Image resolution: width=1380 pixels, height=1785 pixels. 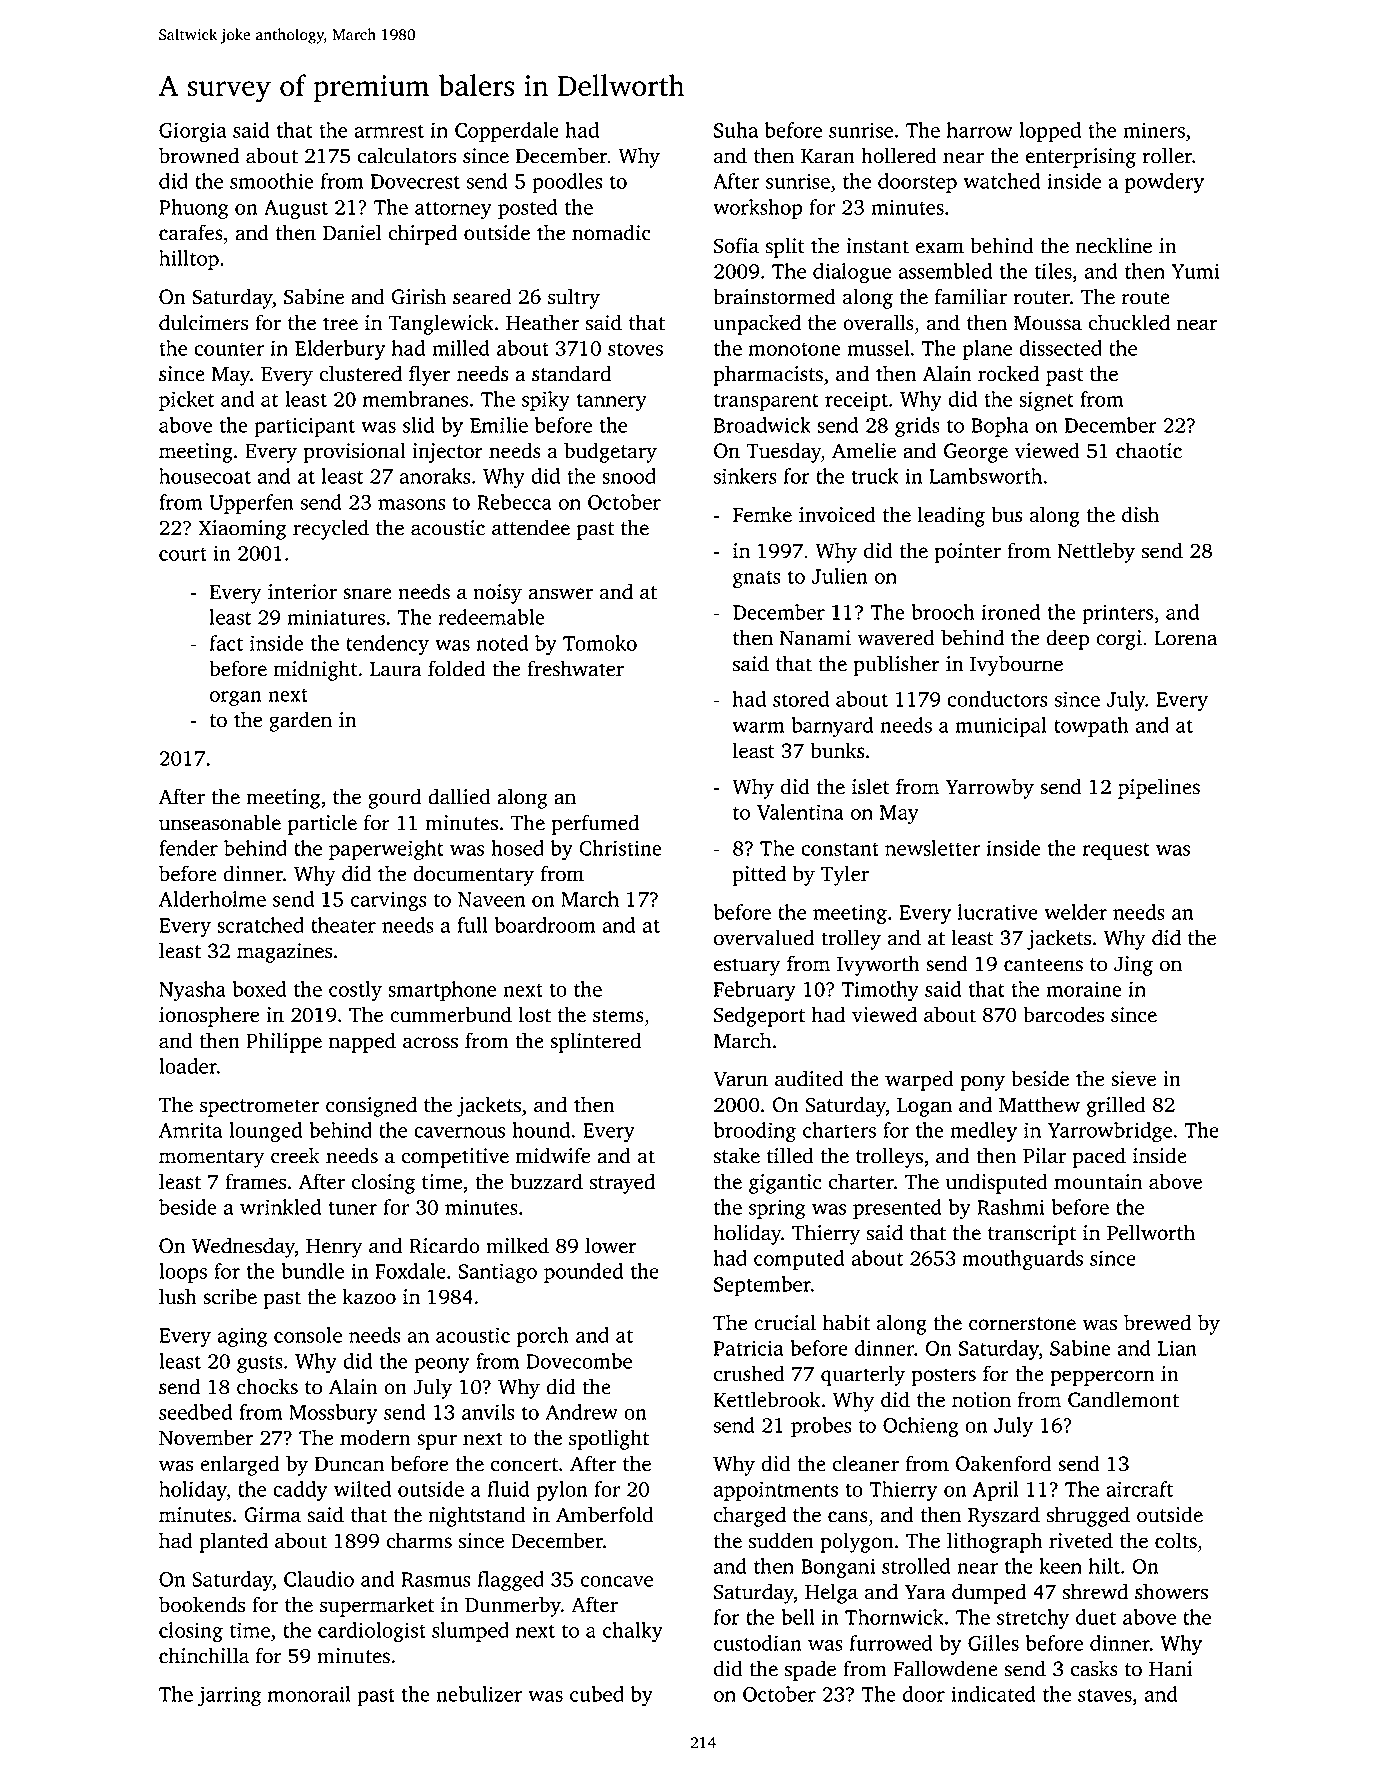 I want to click on Claudio, so click(x=319, y=1579).
